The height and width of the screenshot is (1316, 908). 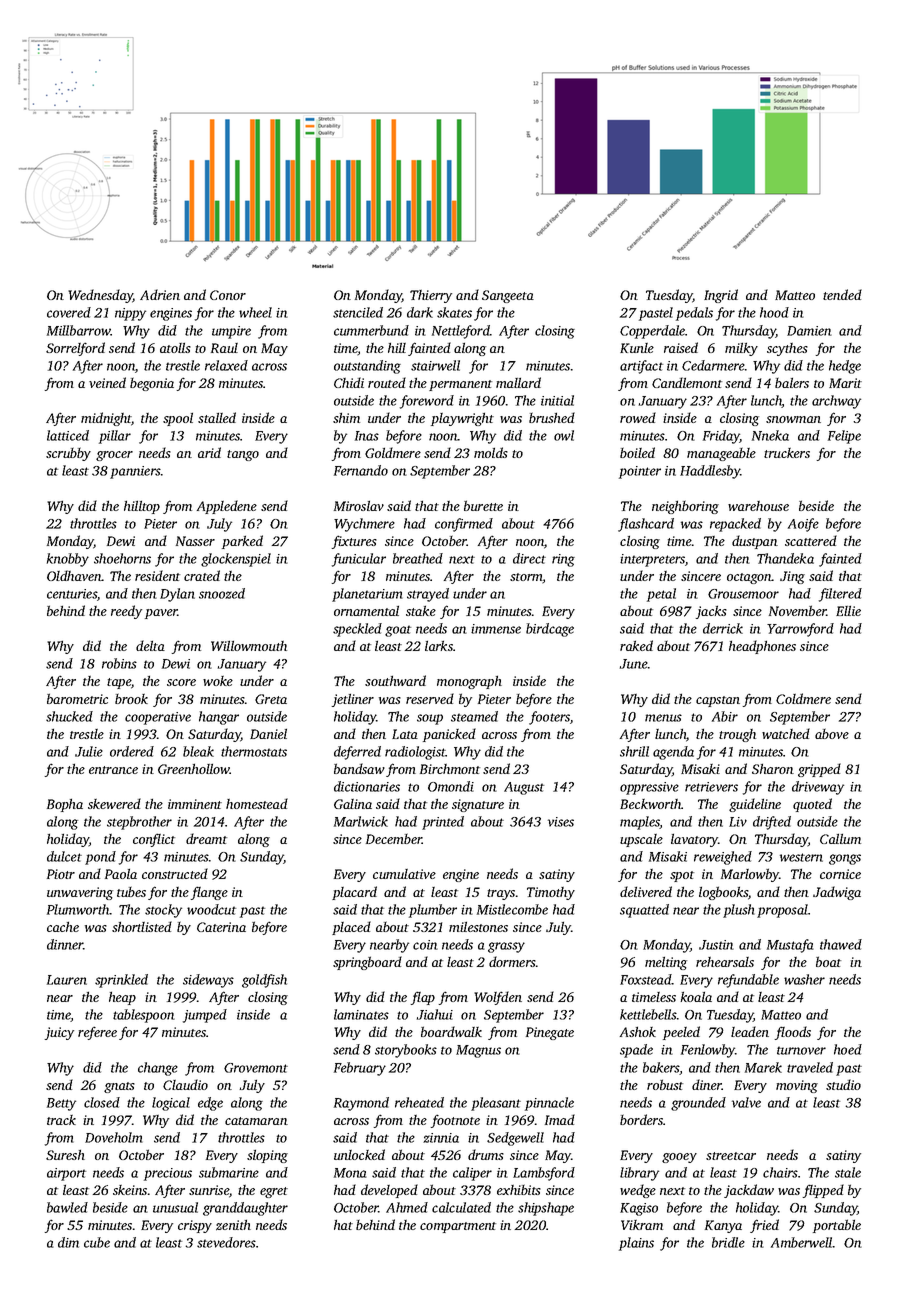 I want to click on storm, so click(x=526, y=578).
